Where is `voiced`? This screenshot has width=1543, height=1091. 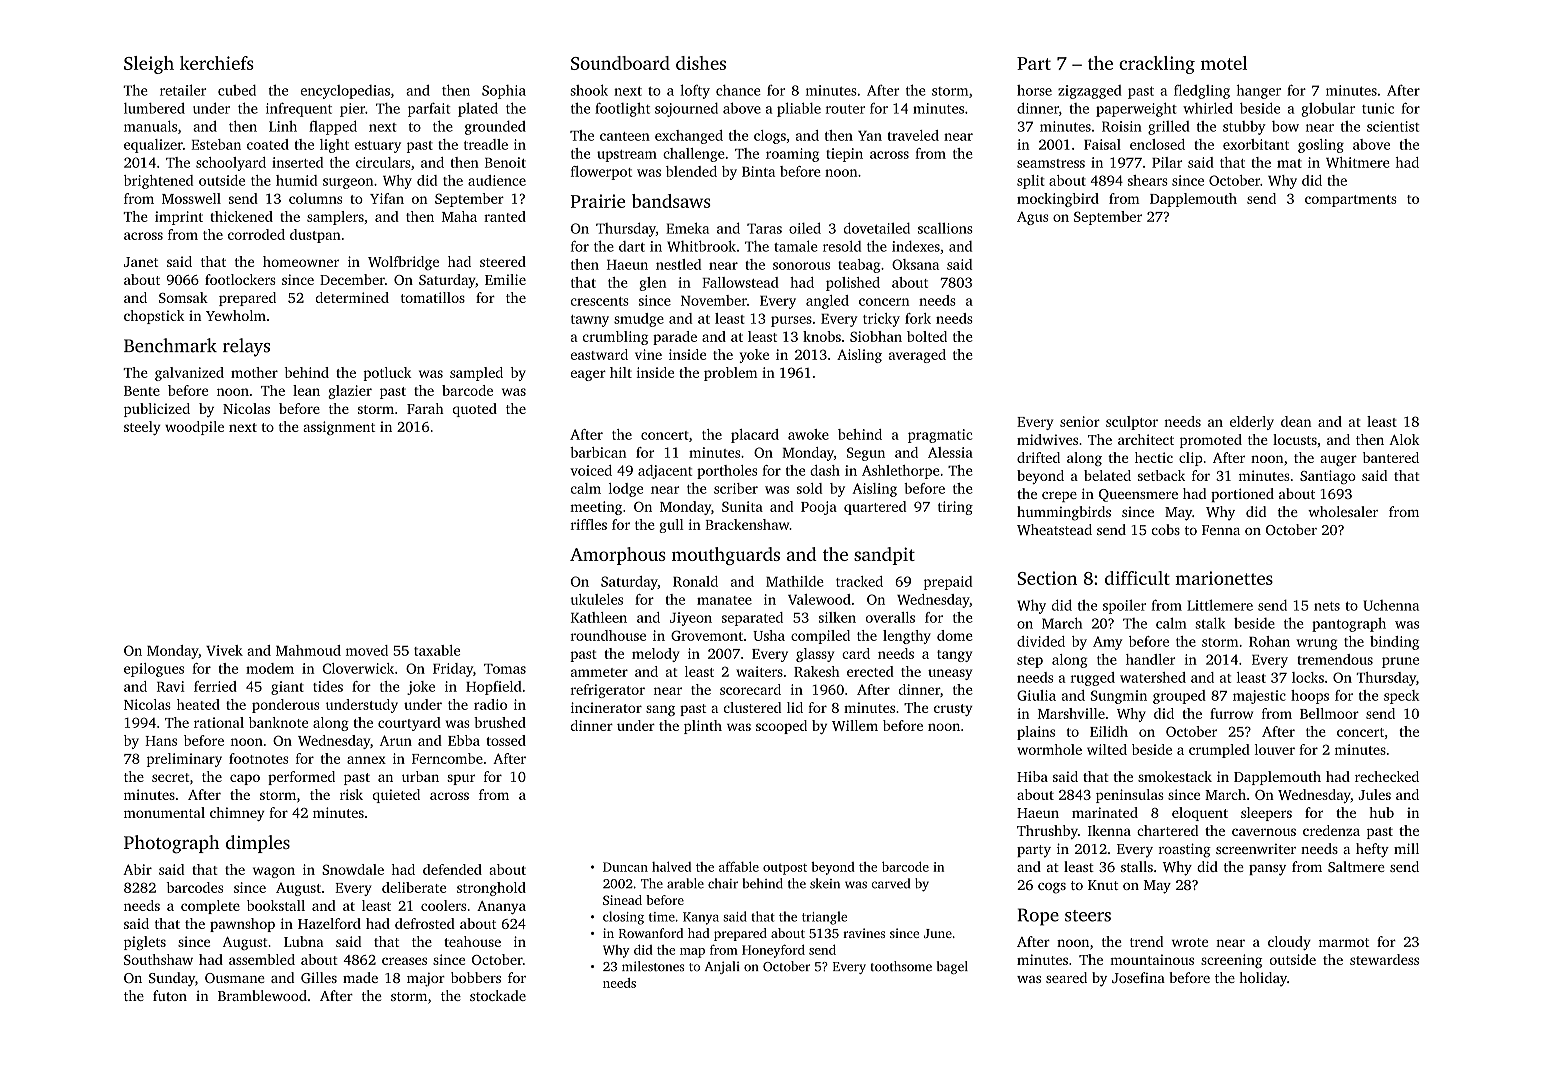 voiced is located at coordinates (591, 470).
